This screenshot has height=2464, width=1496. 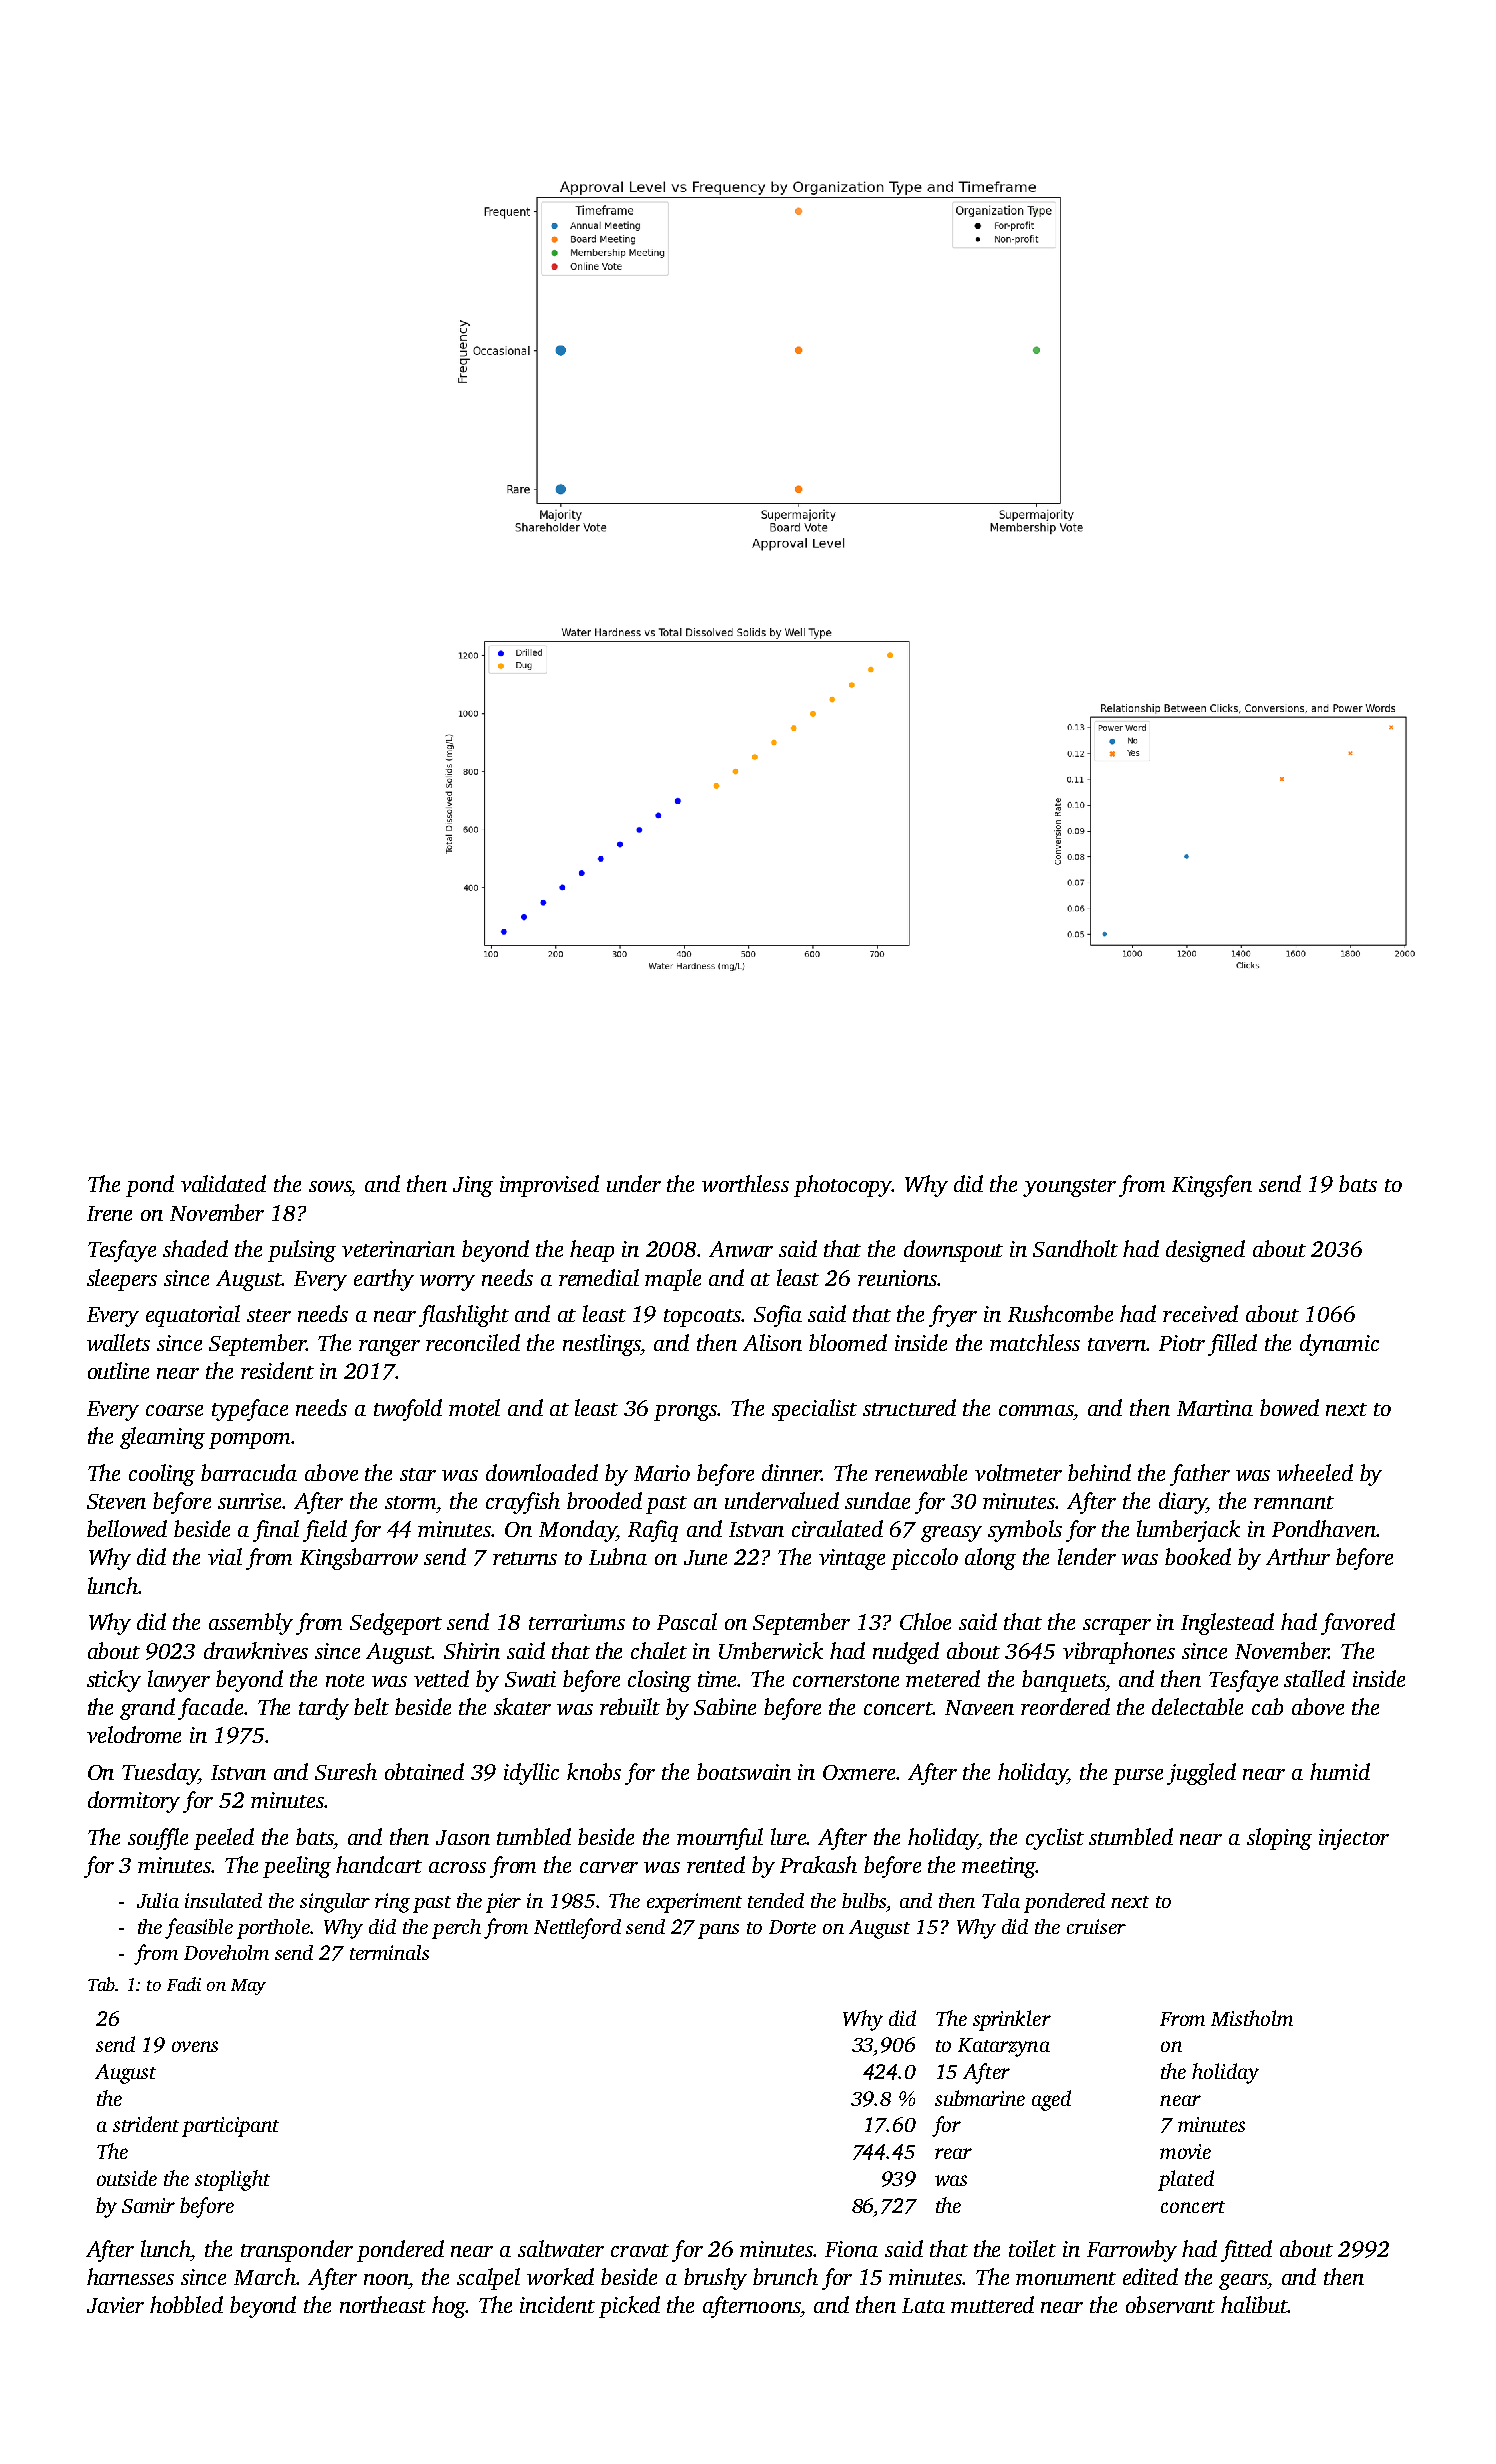 I want to click on terrariums, so click(x=577, y=1622).
